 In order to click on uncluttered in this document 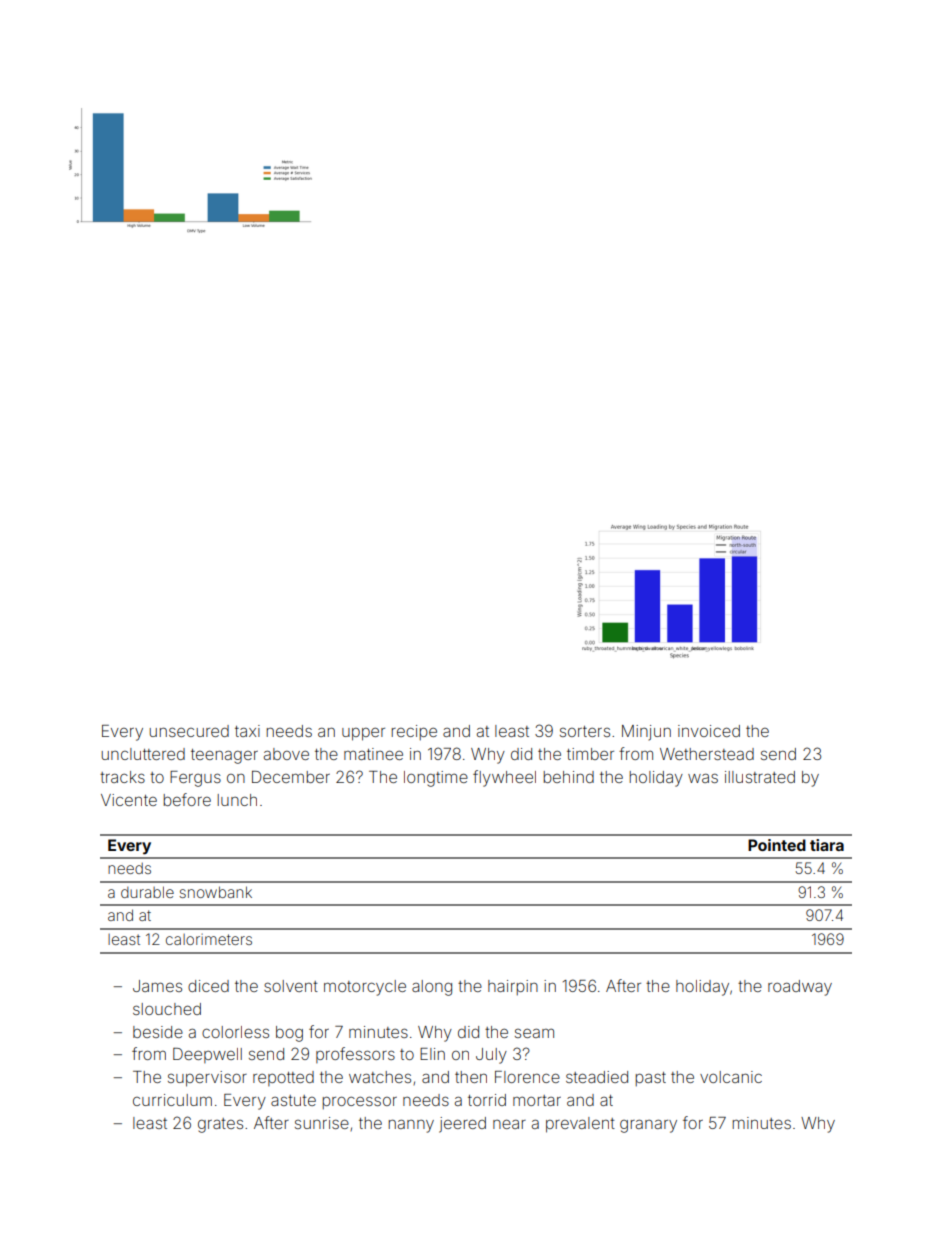, I will do `click(143, 754)`.
